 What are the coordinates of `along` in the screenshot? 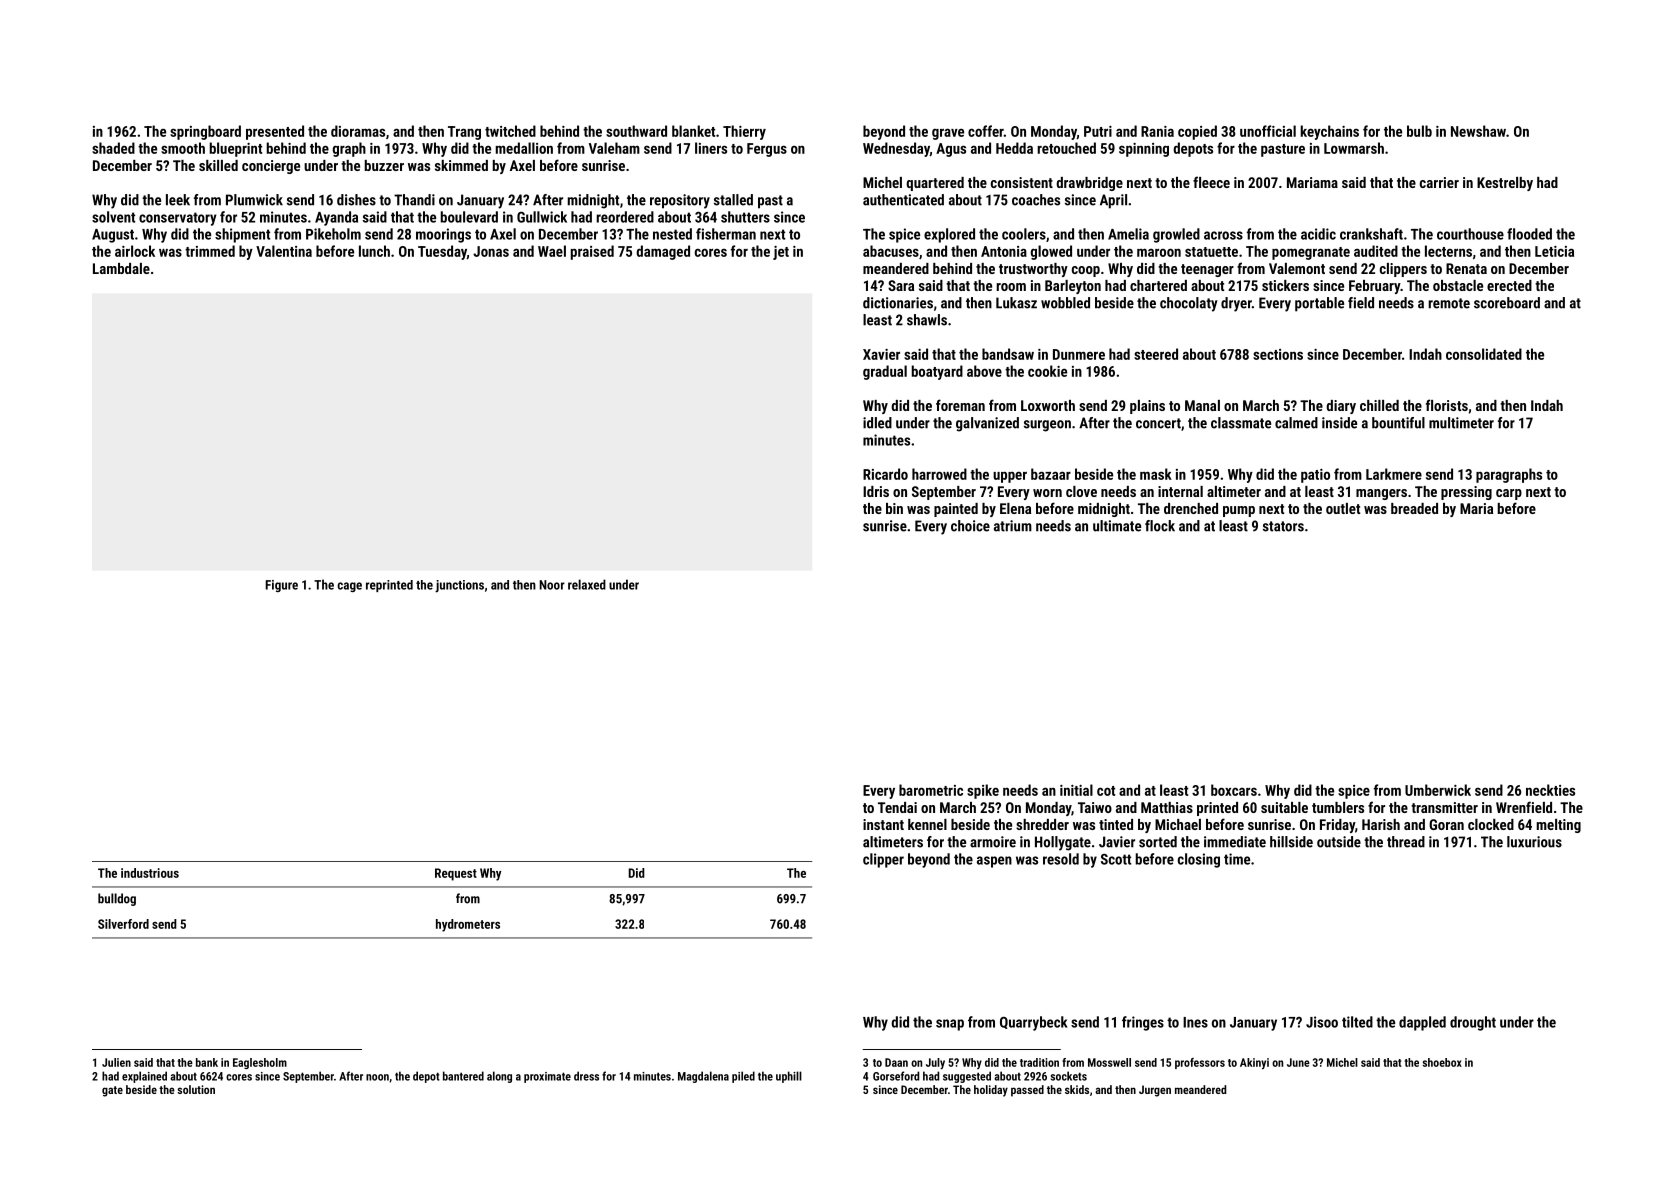 It's located at (499, 1077).
